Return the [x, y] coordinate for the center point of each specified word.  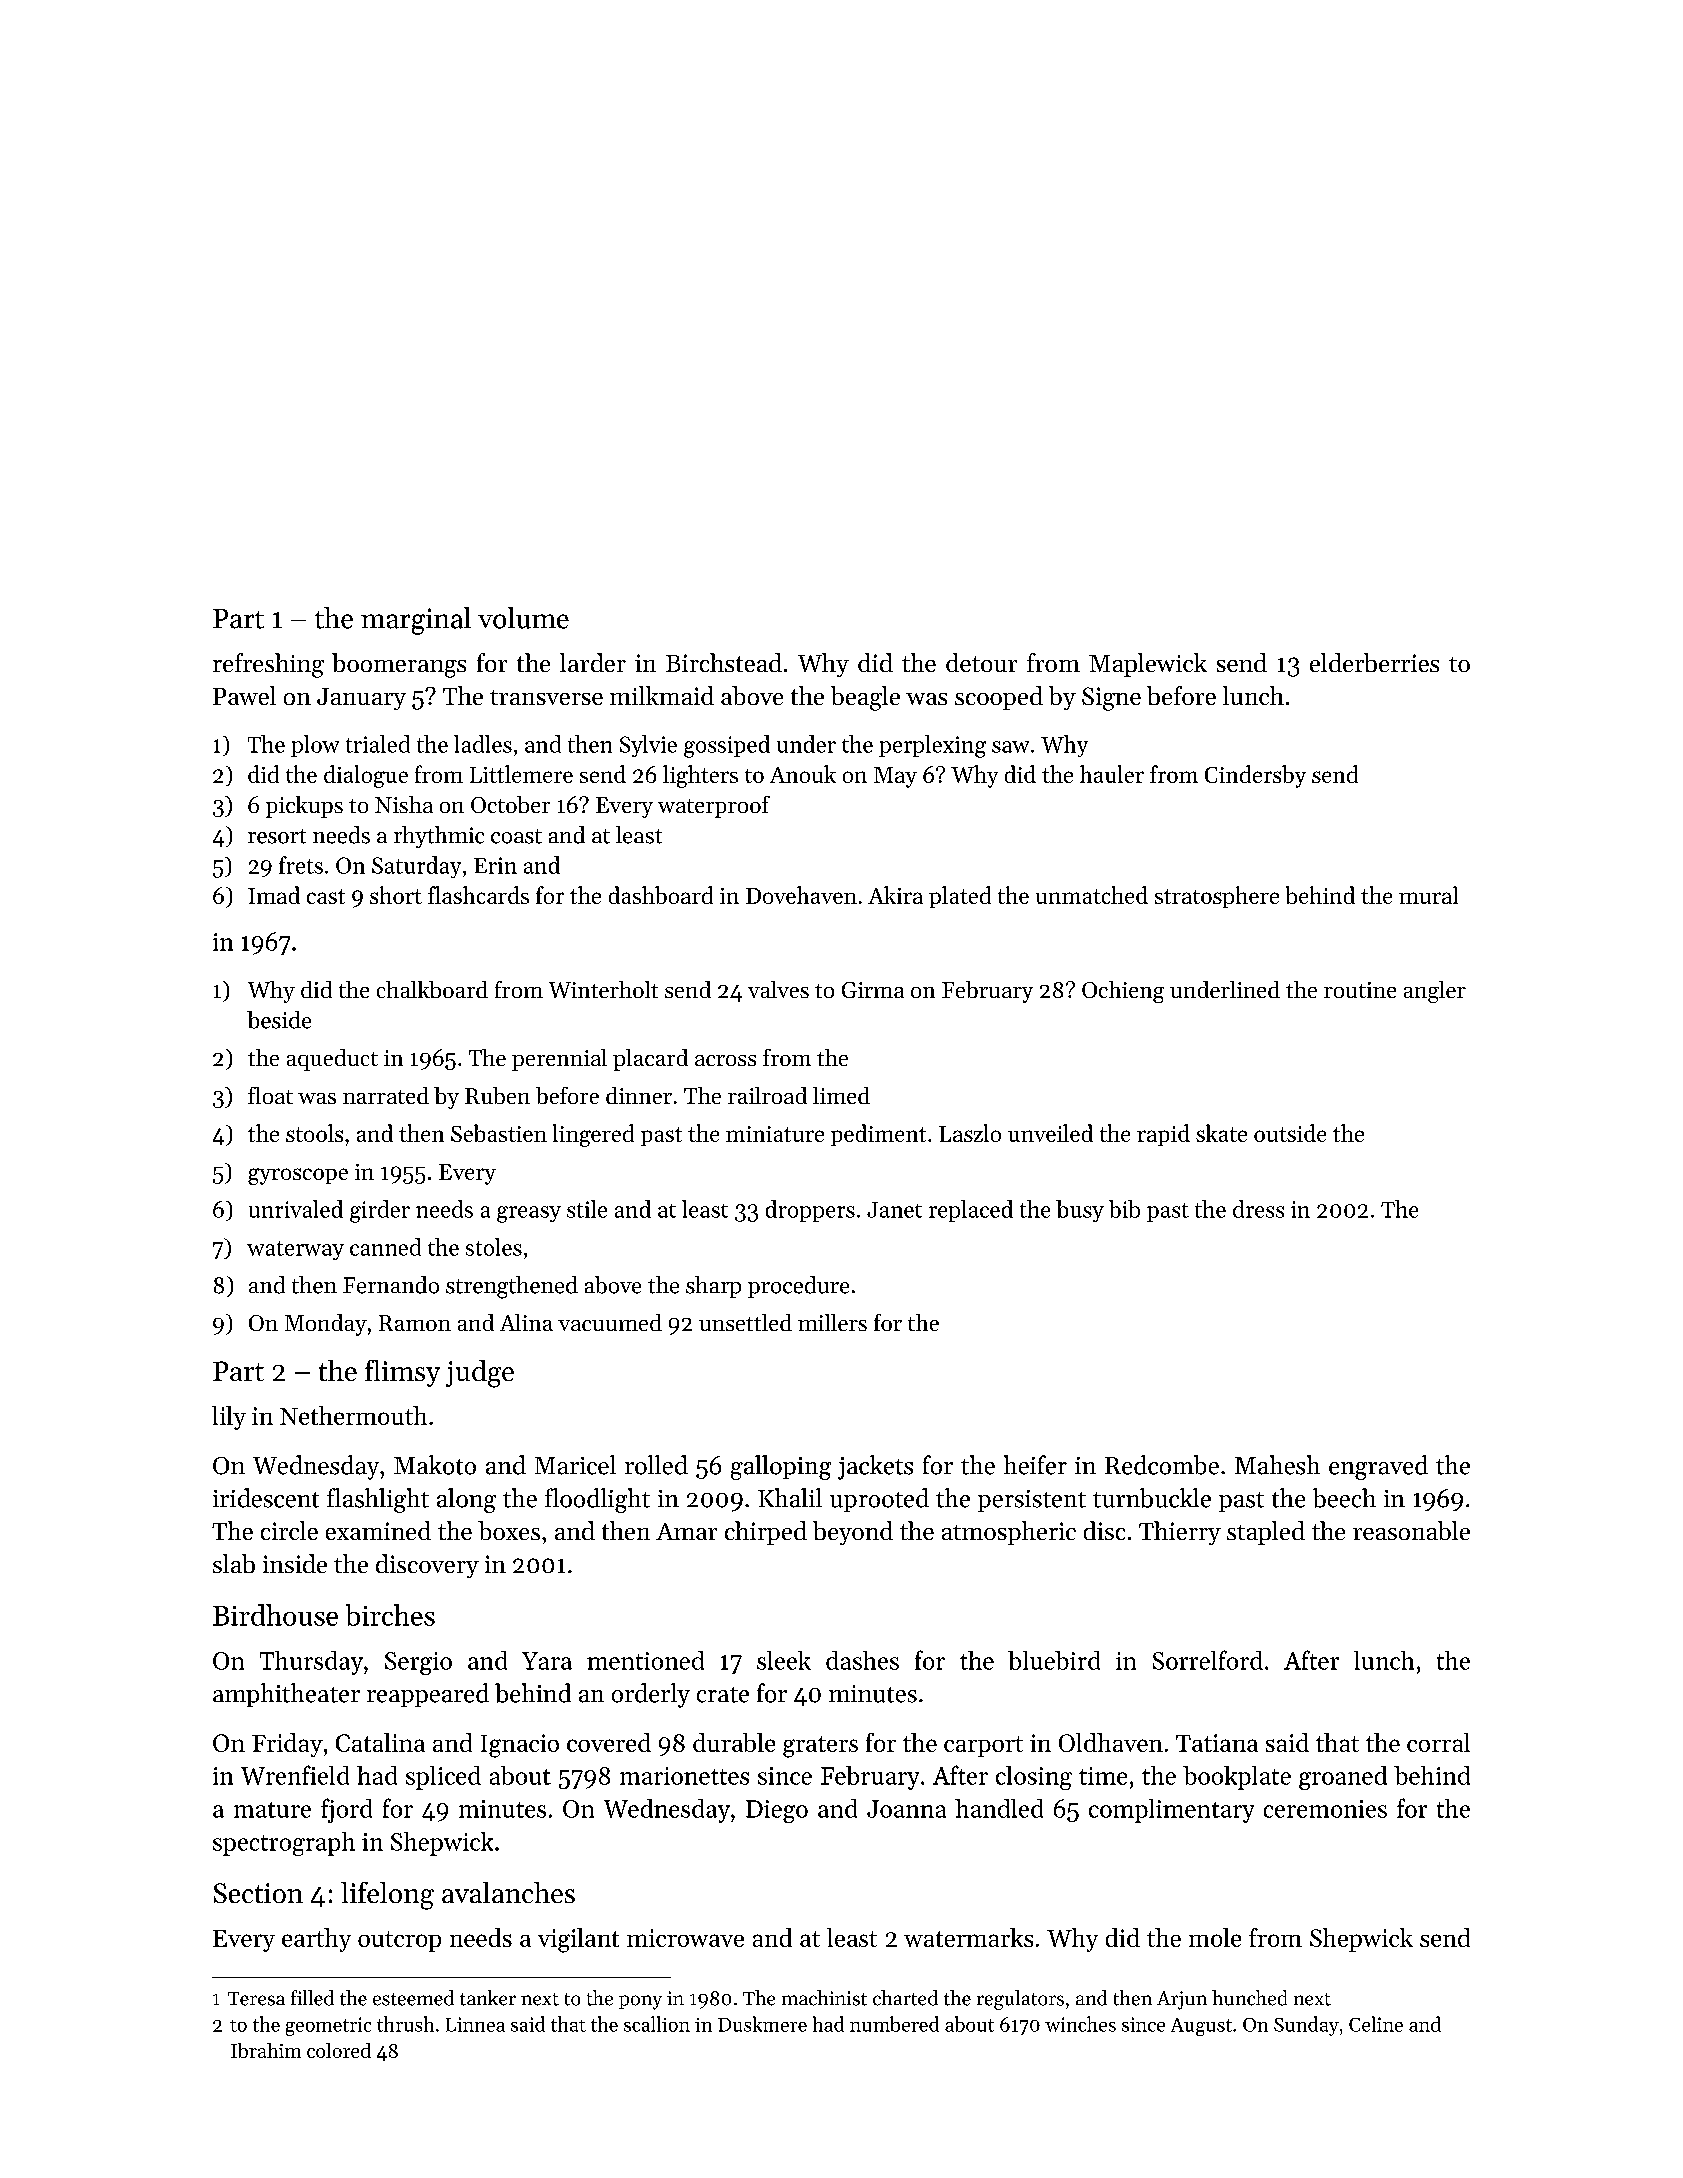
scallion [657, 2024]
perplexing [932, 746]
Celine [1376, 2024]
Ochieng [1123, 992]
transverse [546, 697]
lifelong [387, 1896]
